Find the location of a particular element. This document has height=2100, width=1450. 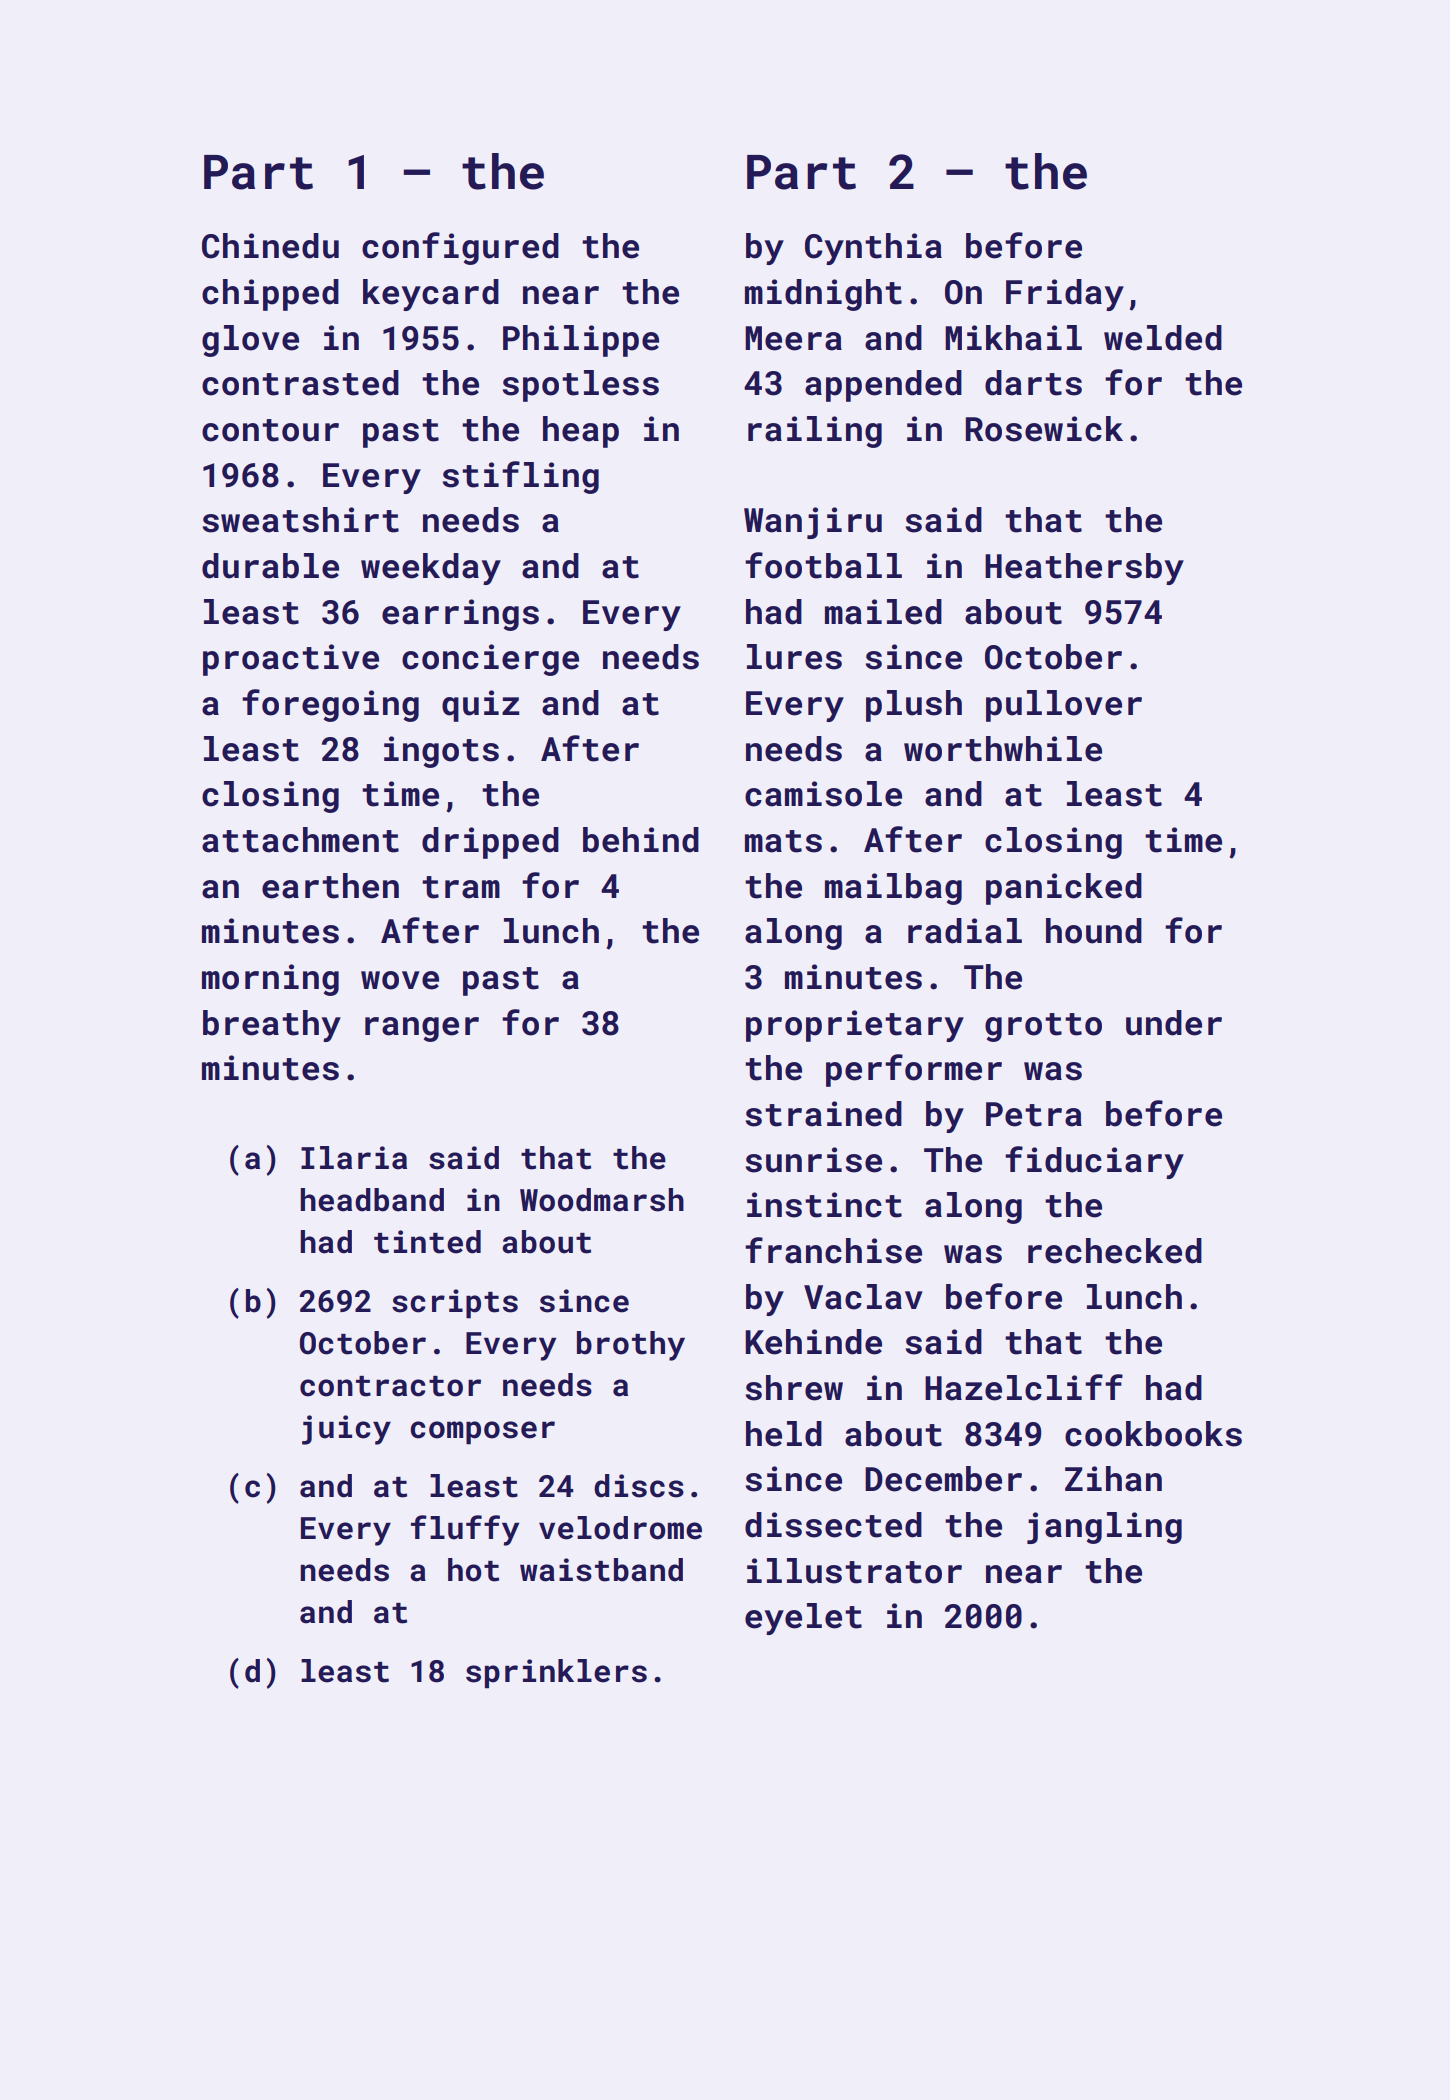

sprinklers is located at coordinates (556, 1674).
